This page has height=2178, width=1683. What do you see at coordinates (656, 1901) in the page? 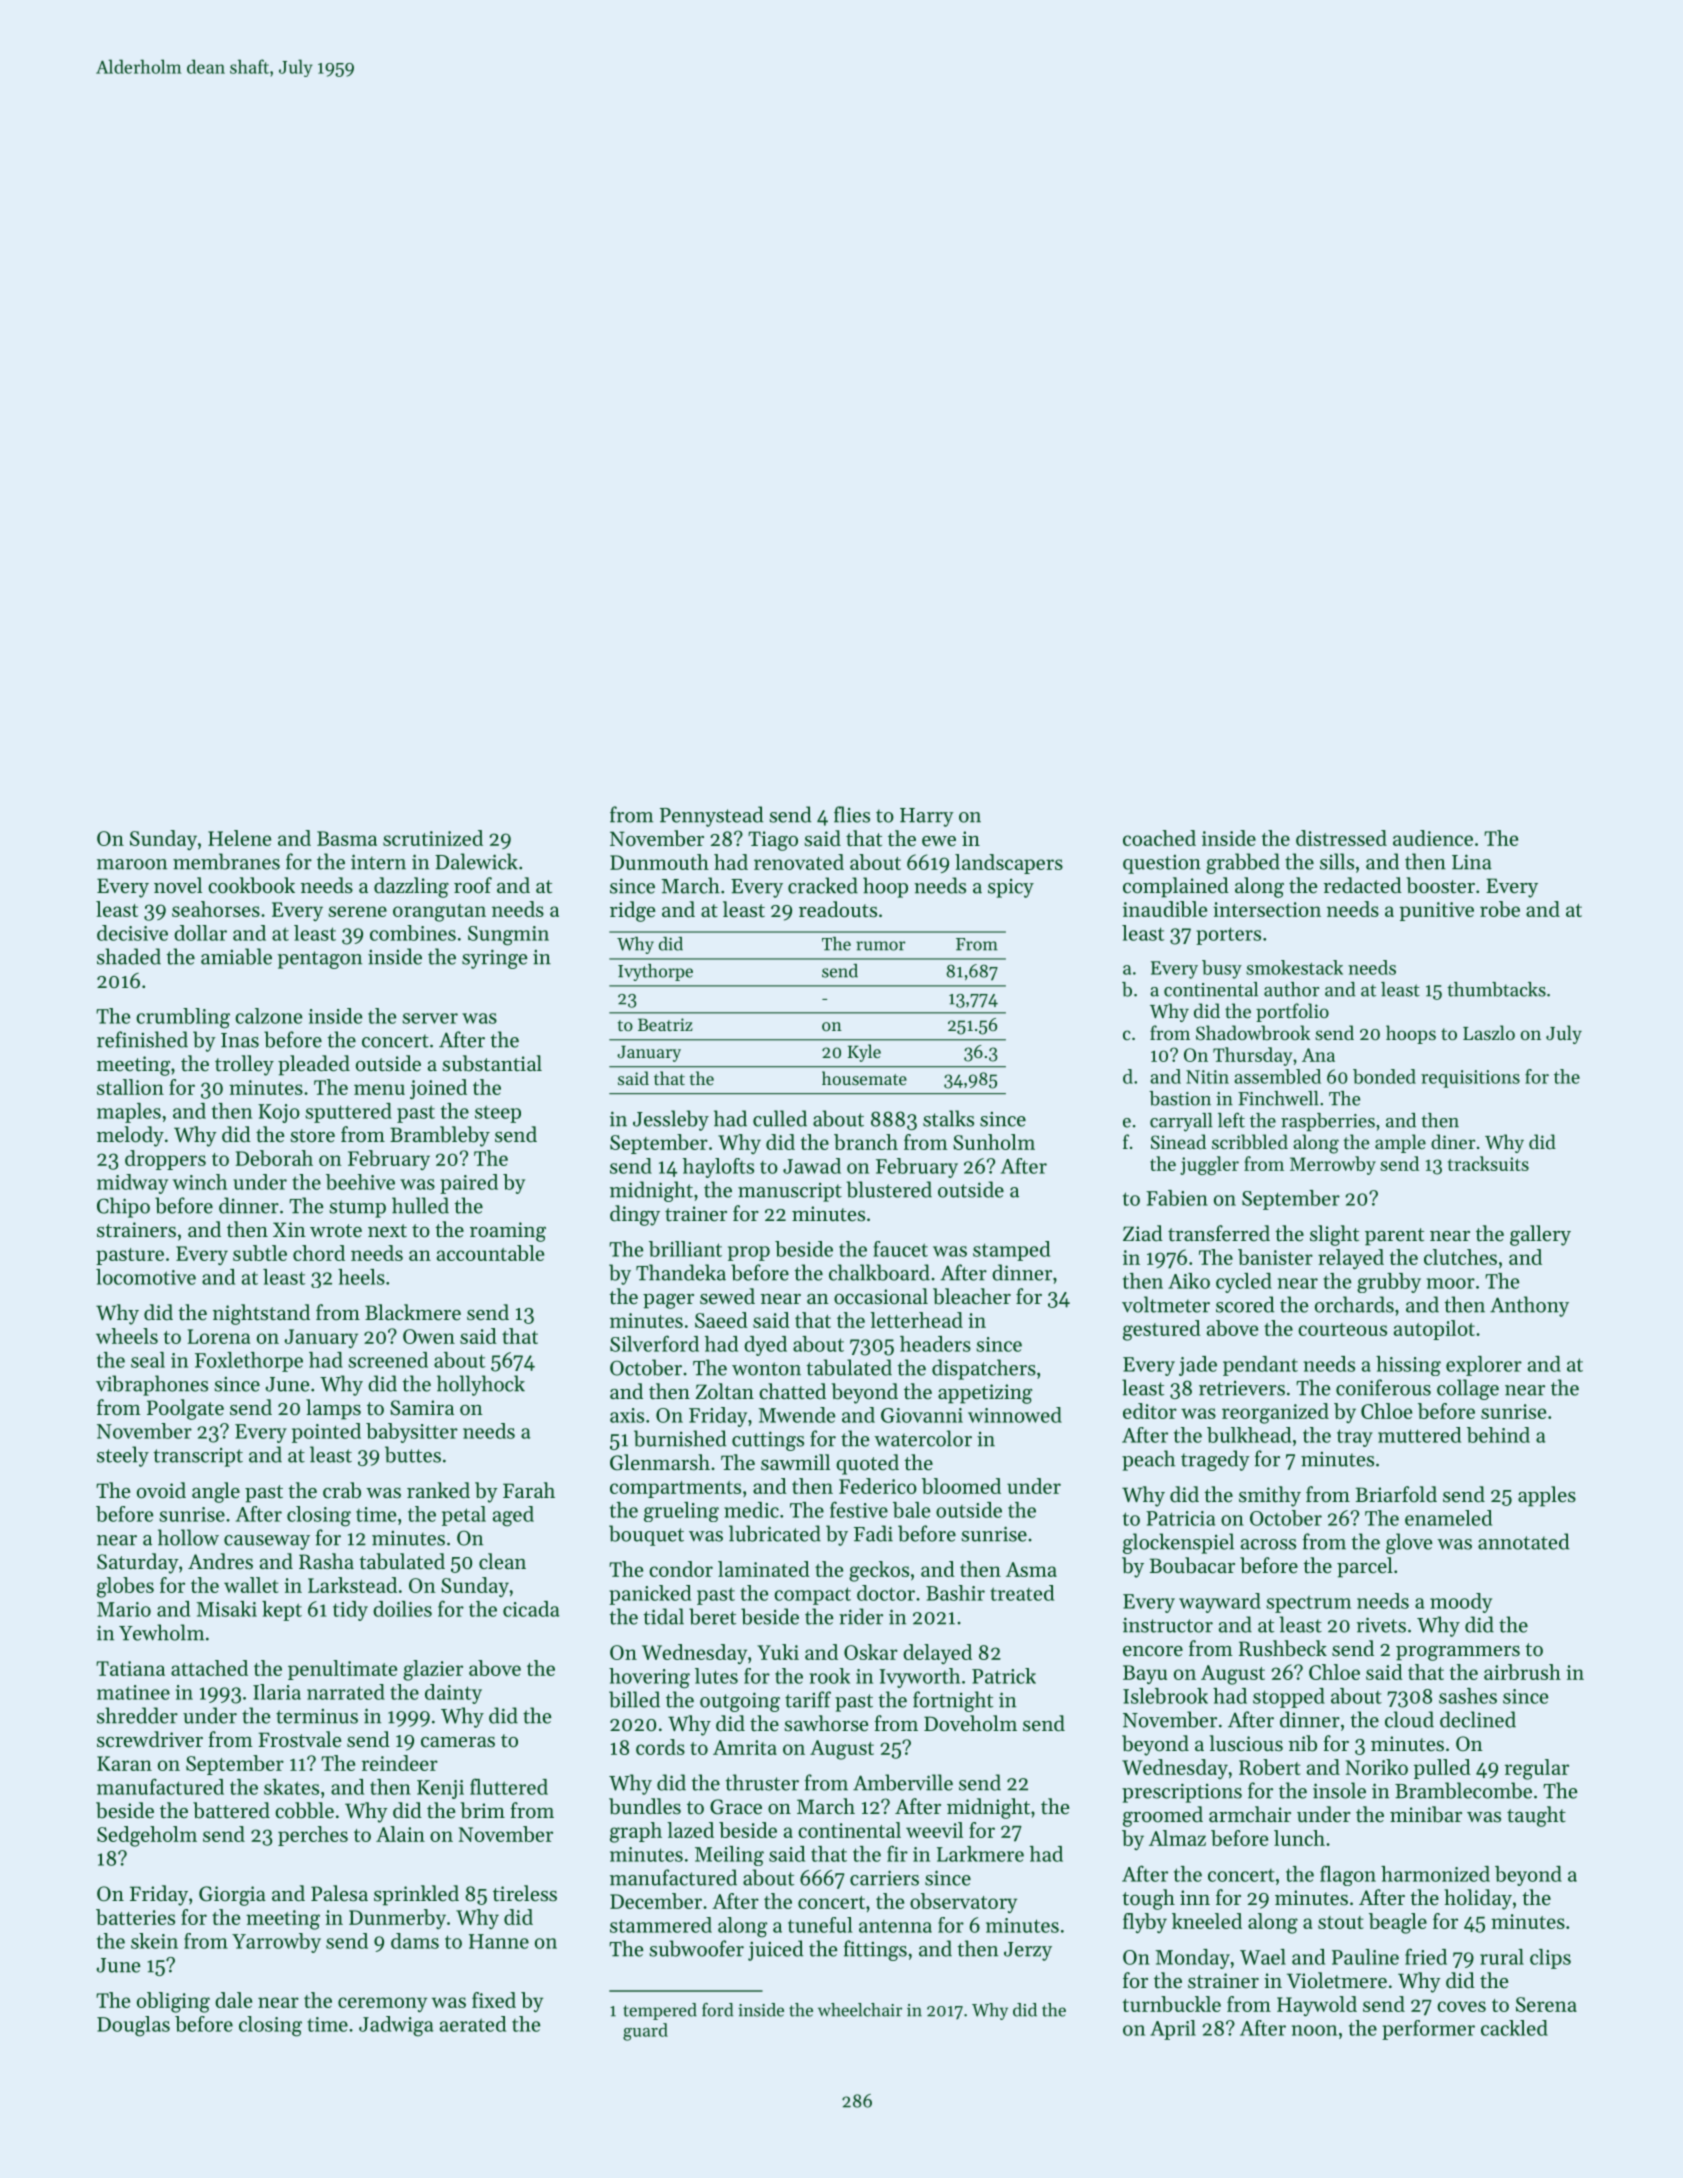
I see `December` at bounding box center [656, 1901].
